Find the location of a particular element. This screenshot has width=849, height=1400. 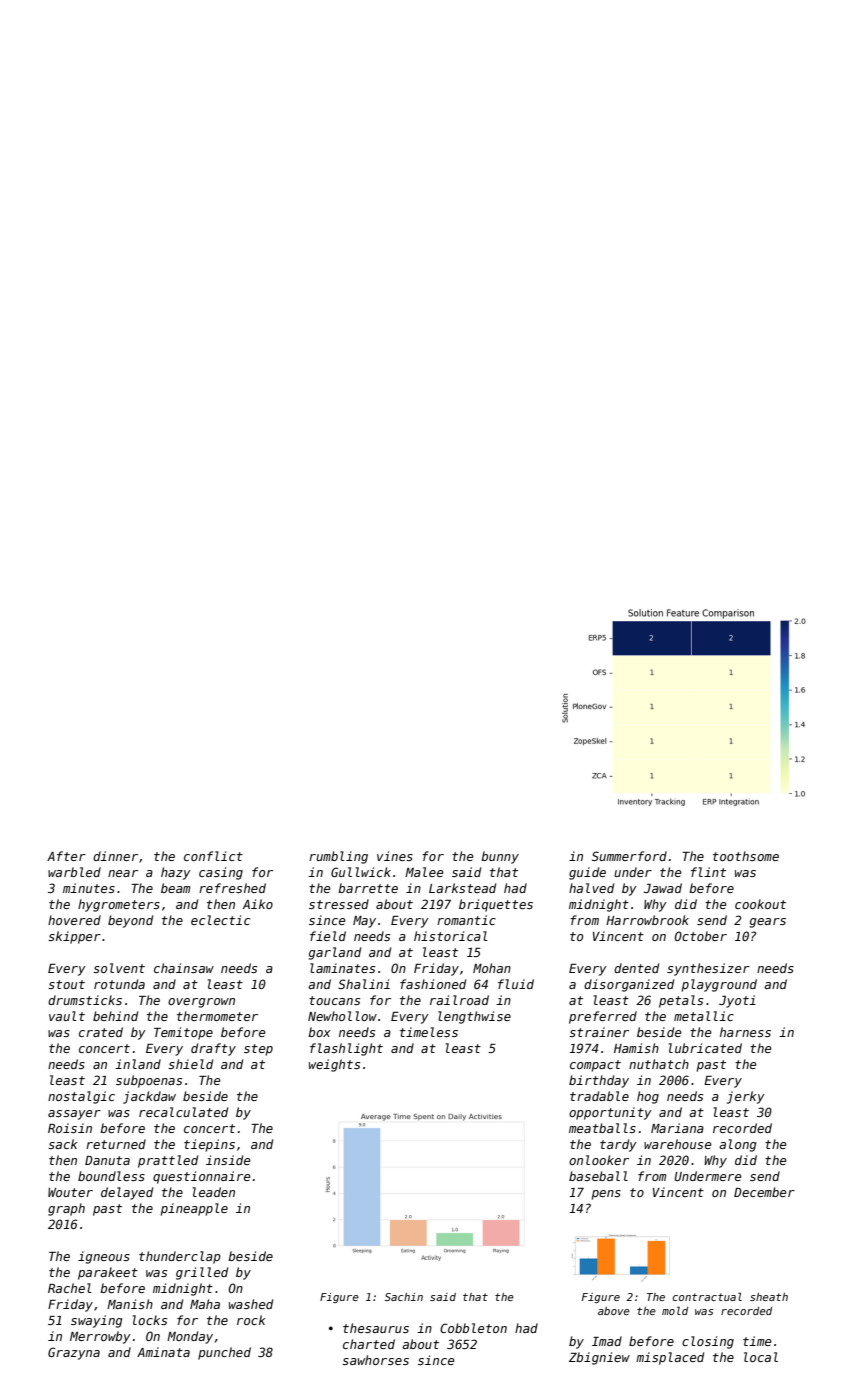

Jawad is located at coordinates (663, 888).
